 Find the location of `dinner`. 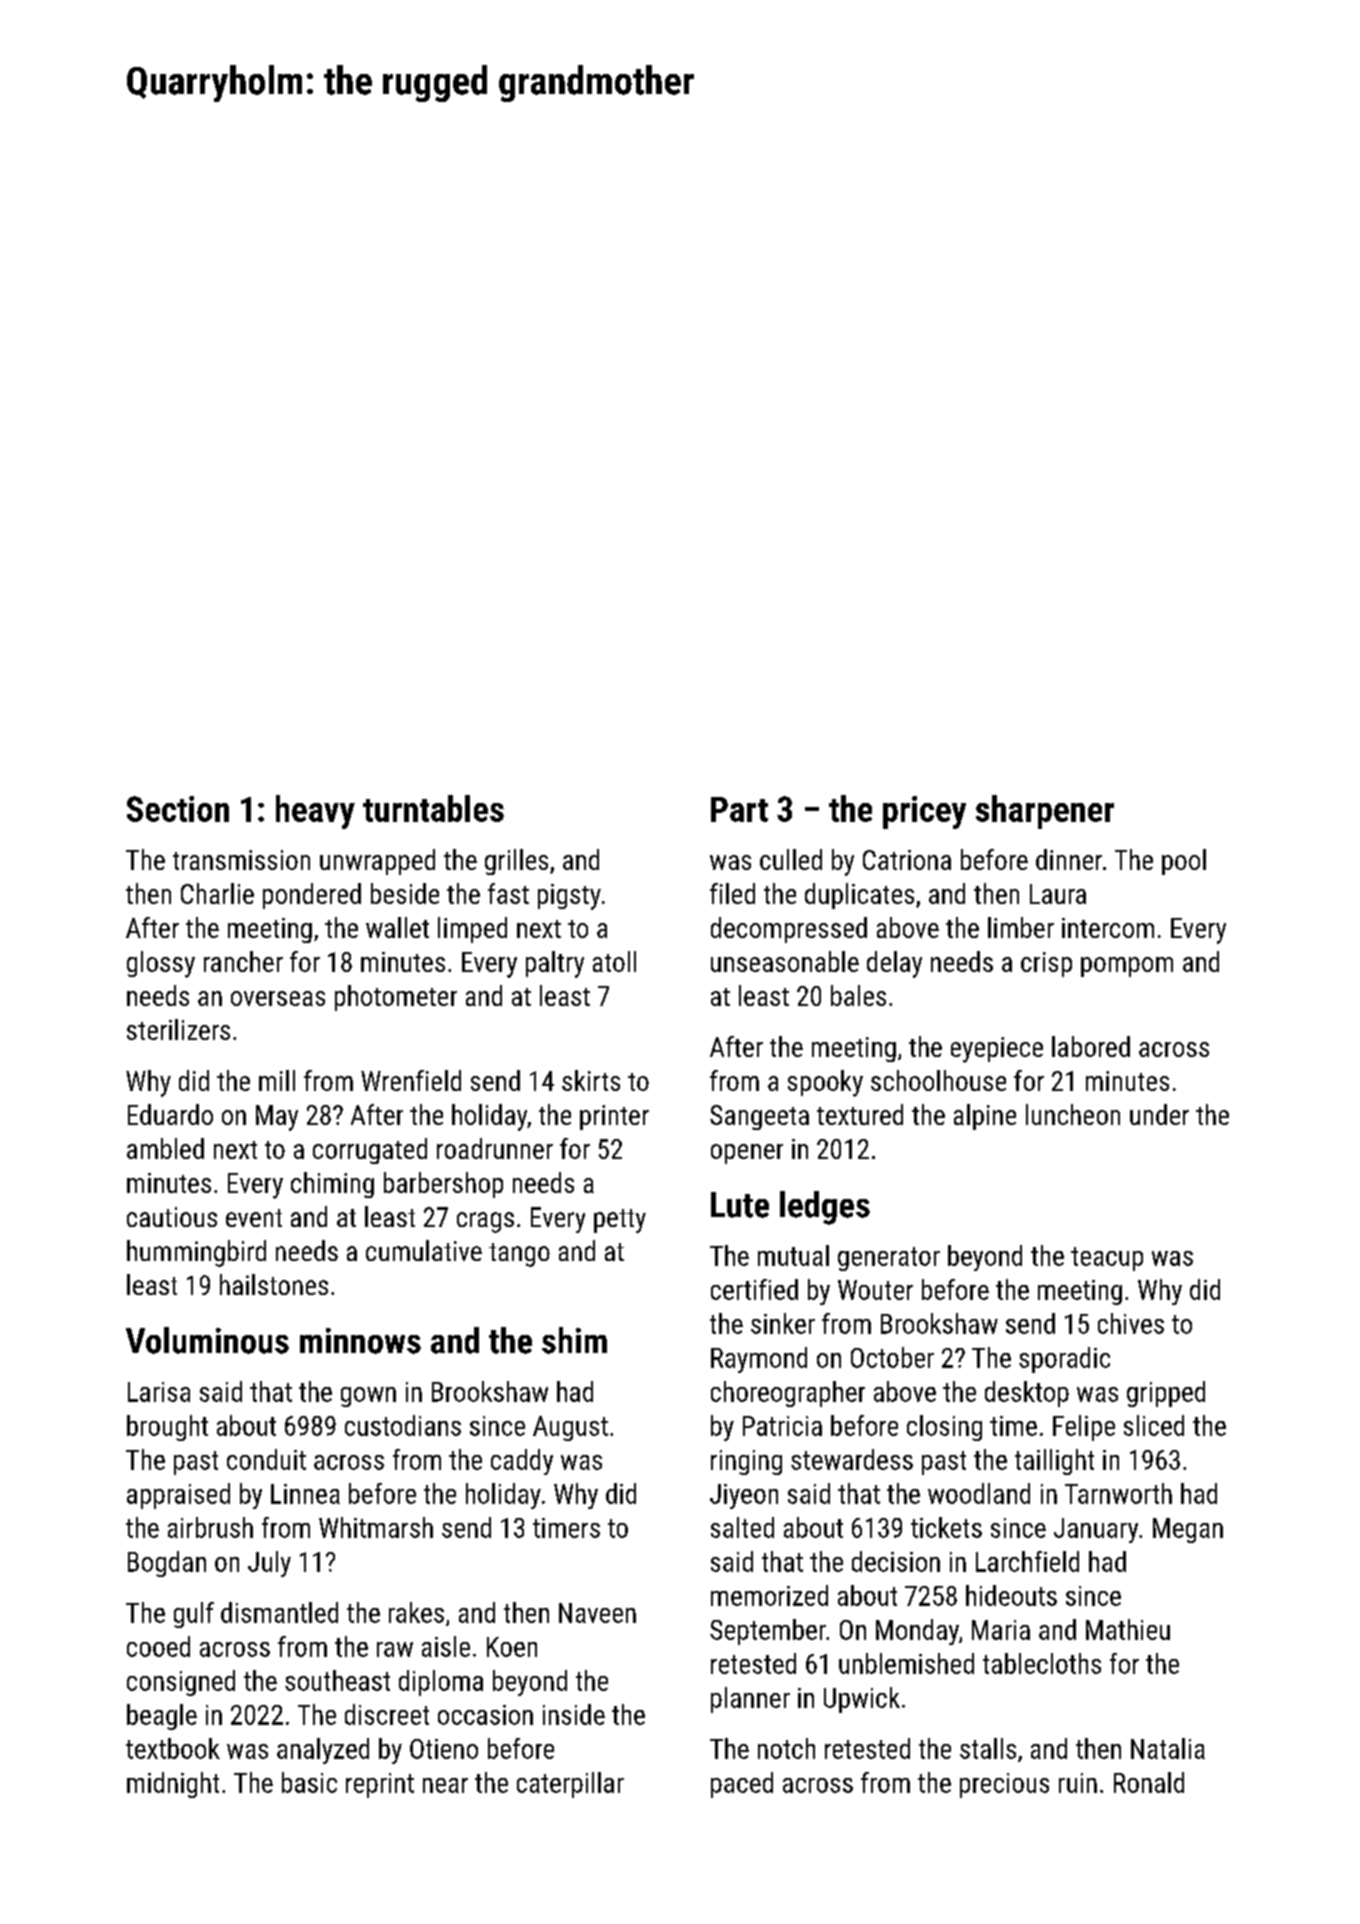

dinner is located at coordinates (1069, 859).
